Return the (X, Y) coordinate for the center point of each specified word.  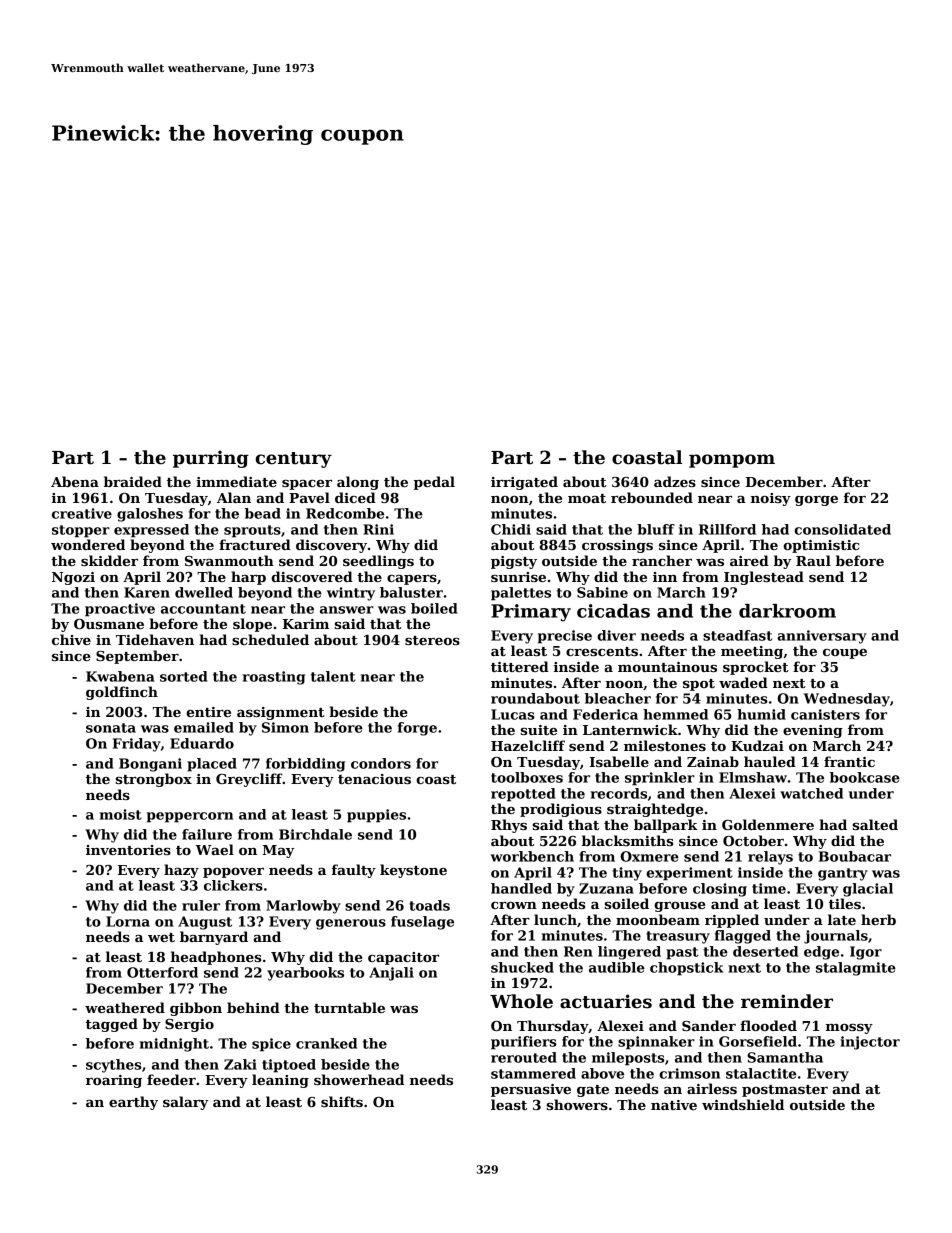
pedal (434, 483)
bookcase (865, 777)
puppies (376, 816)
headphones (216, 958)
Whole (521, 1001)
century (293, 460)
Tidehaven (155, 639)
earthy (133, 1103)
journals (836, 937)
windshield (743, 1104)
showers (577, 1104)
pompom (732, 461)
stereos (432, 640)
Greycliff (249, 780)
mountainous (667, 667)
